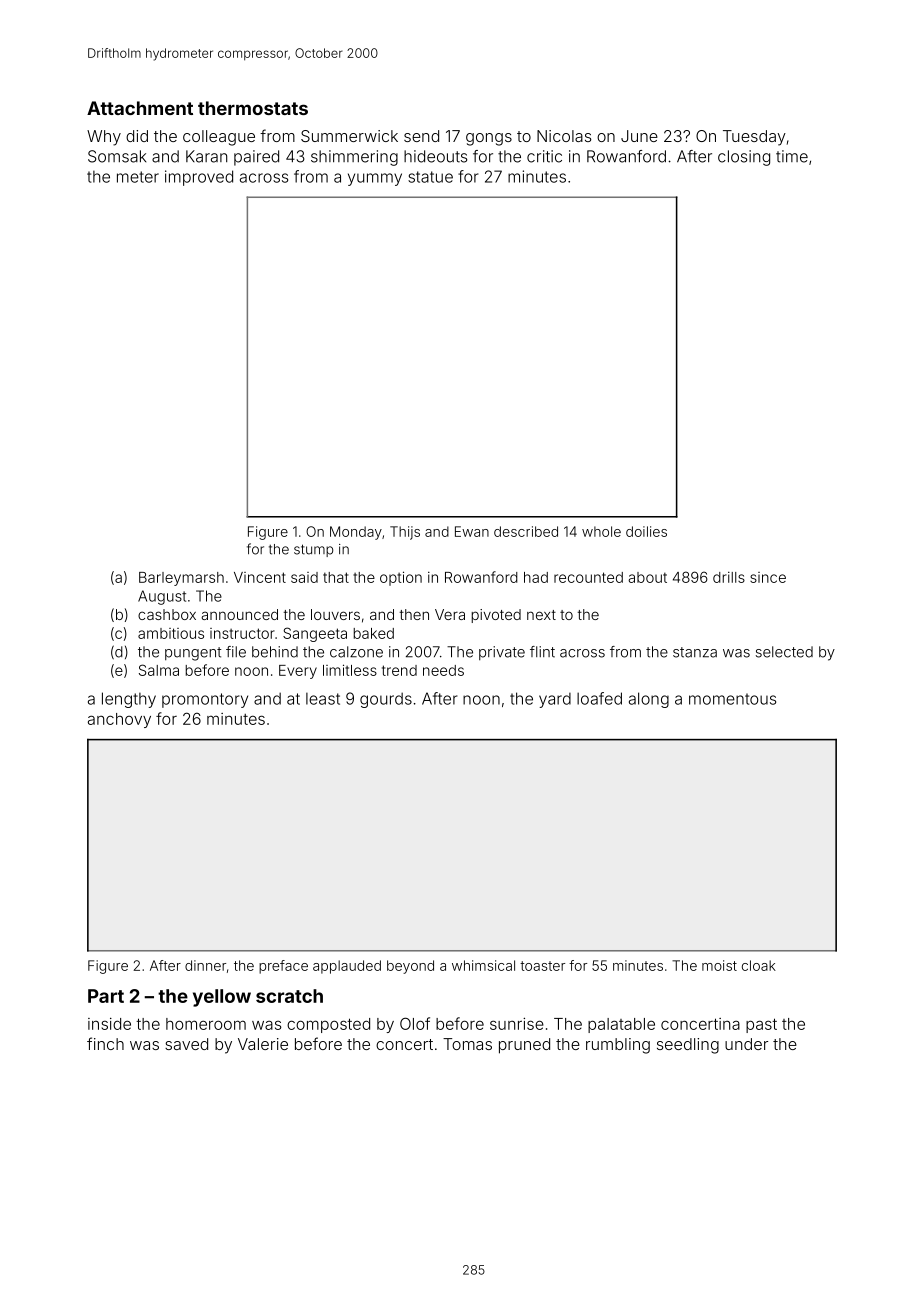 This screenshot has height=1308, width=924. What do you see at coordinates (649, 700) in the screenshot?
I see `along` at bounding box center [649, 700].
